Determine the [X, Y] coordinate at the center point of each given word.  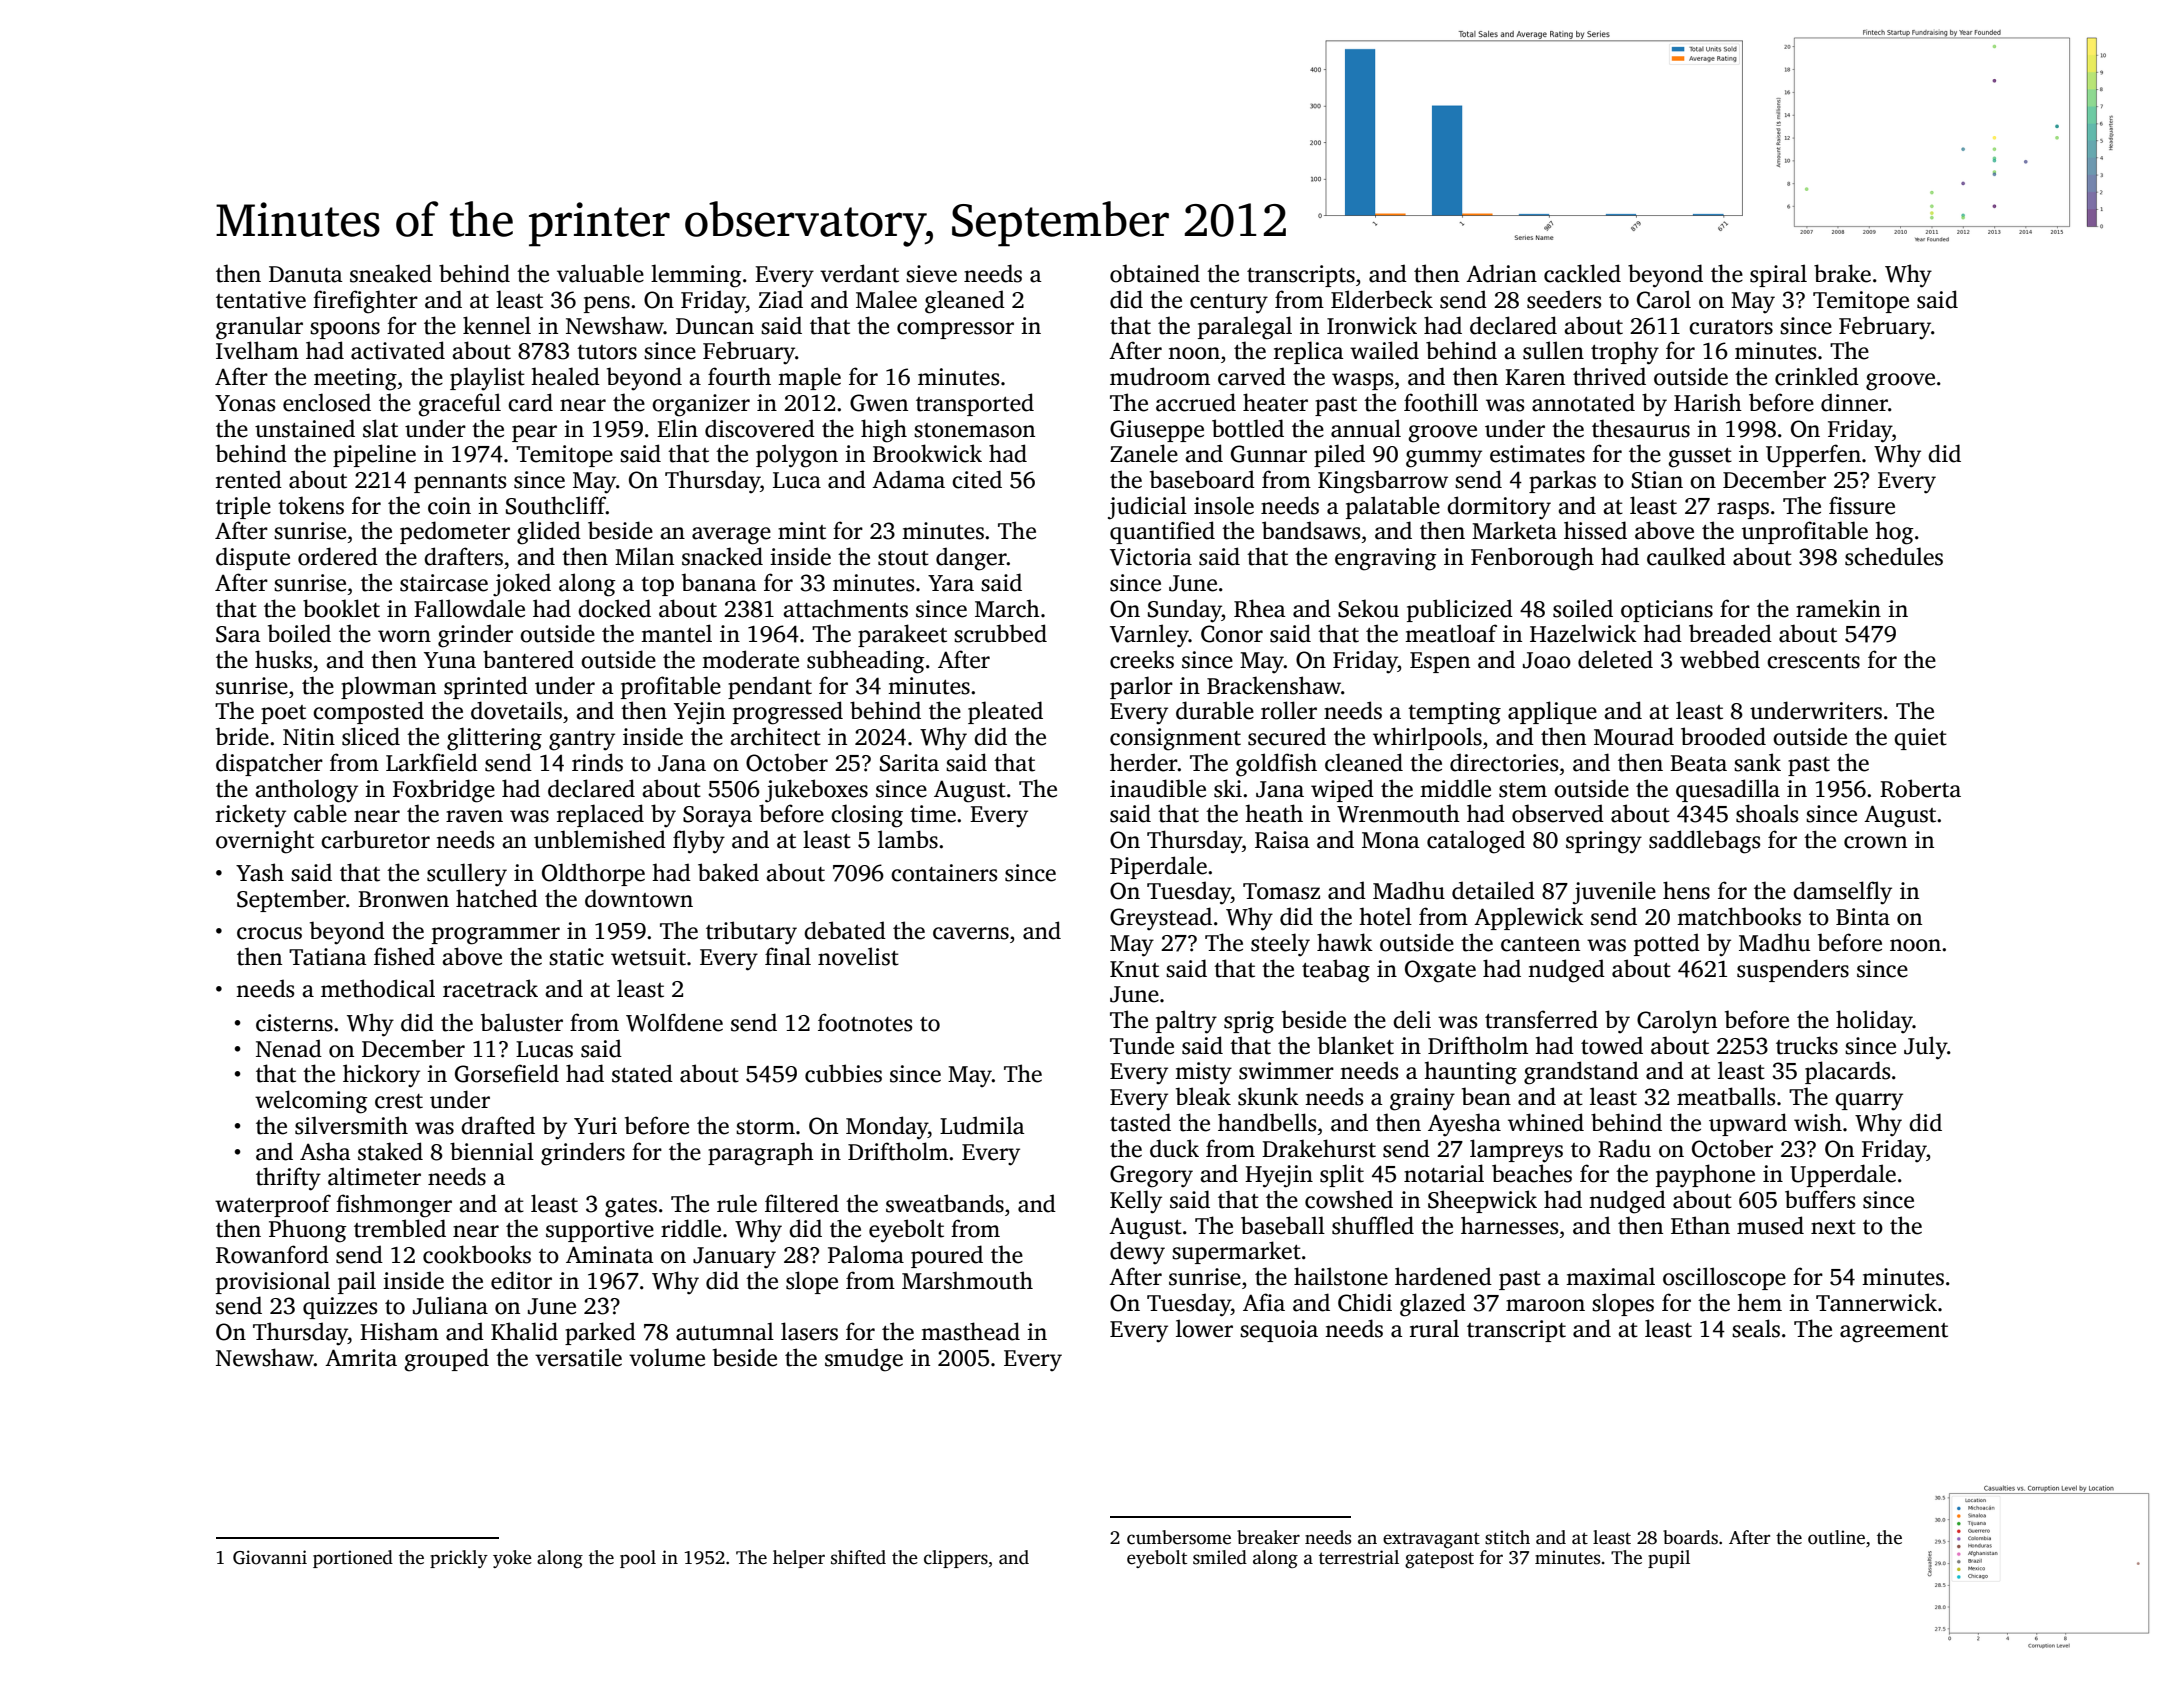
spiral [1778, 275]
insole [1224, 505]
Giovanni [270, 1557]
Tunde [1142, 1045]
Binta [1863, 917]
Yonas [245, 403]
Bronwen [403, 899]
